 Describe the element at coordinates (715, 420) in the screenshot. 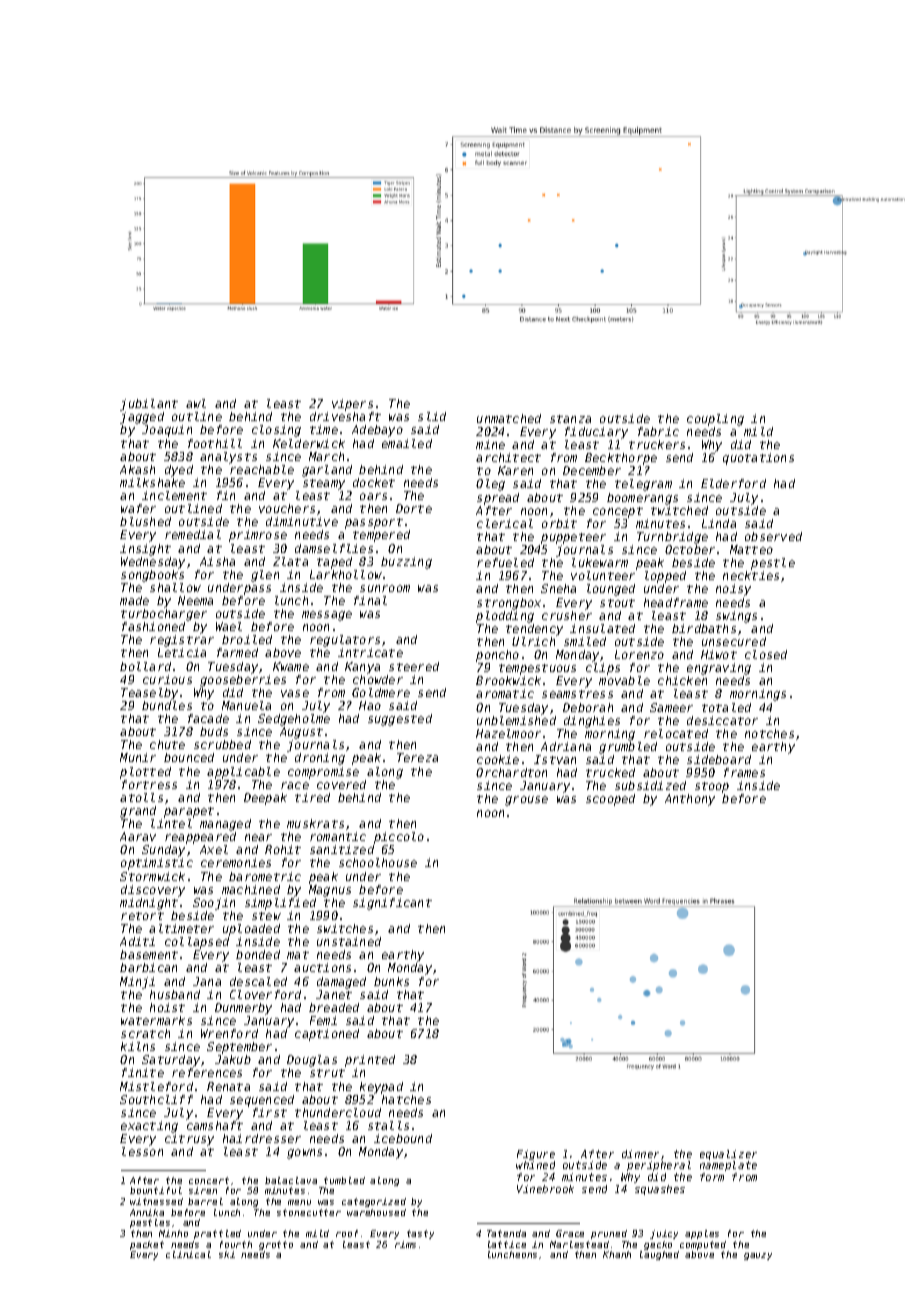

I see `coupling` at that location.
